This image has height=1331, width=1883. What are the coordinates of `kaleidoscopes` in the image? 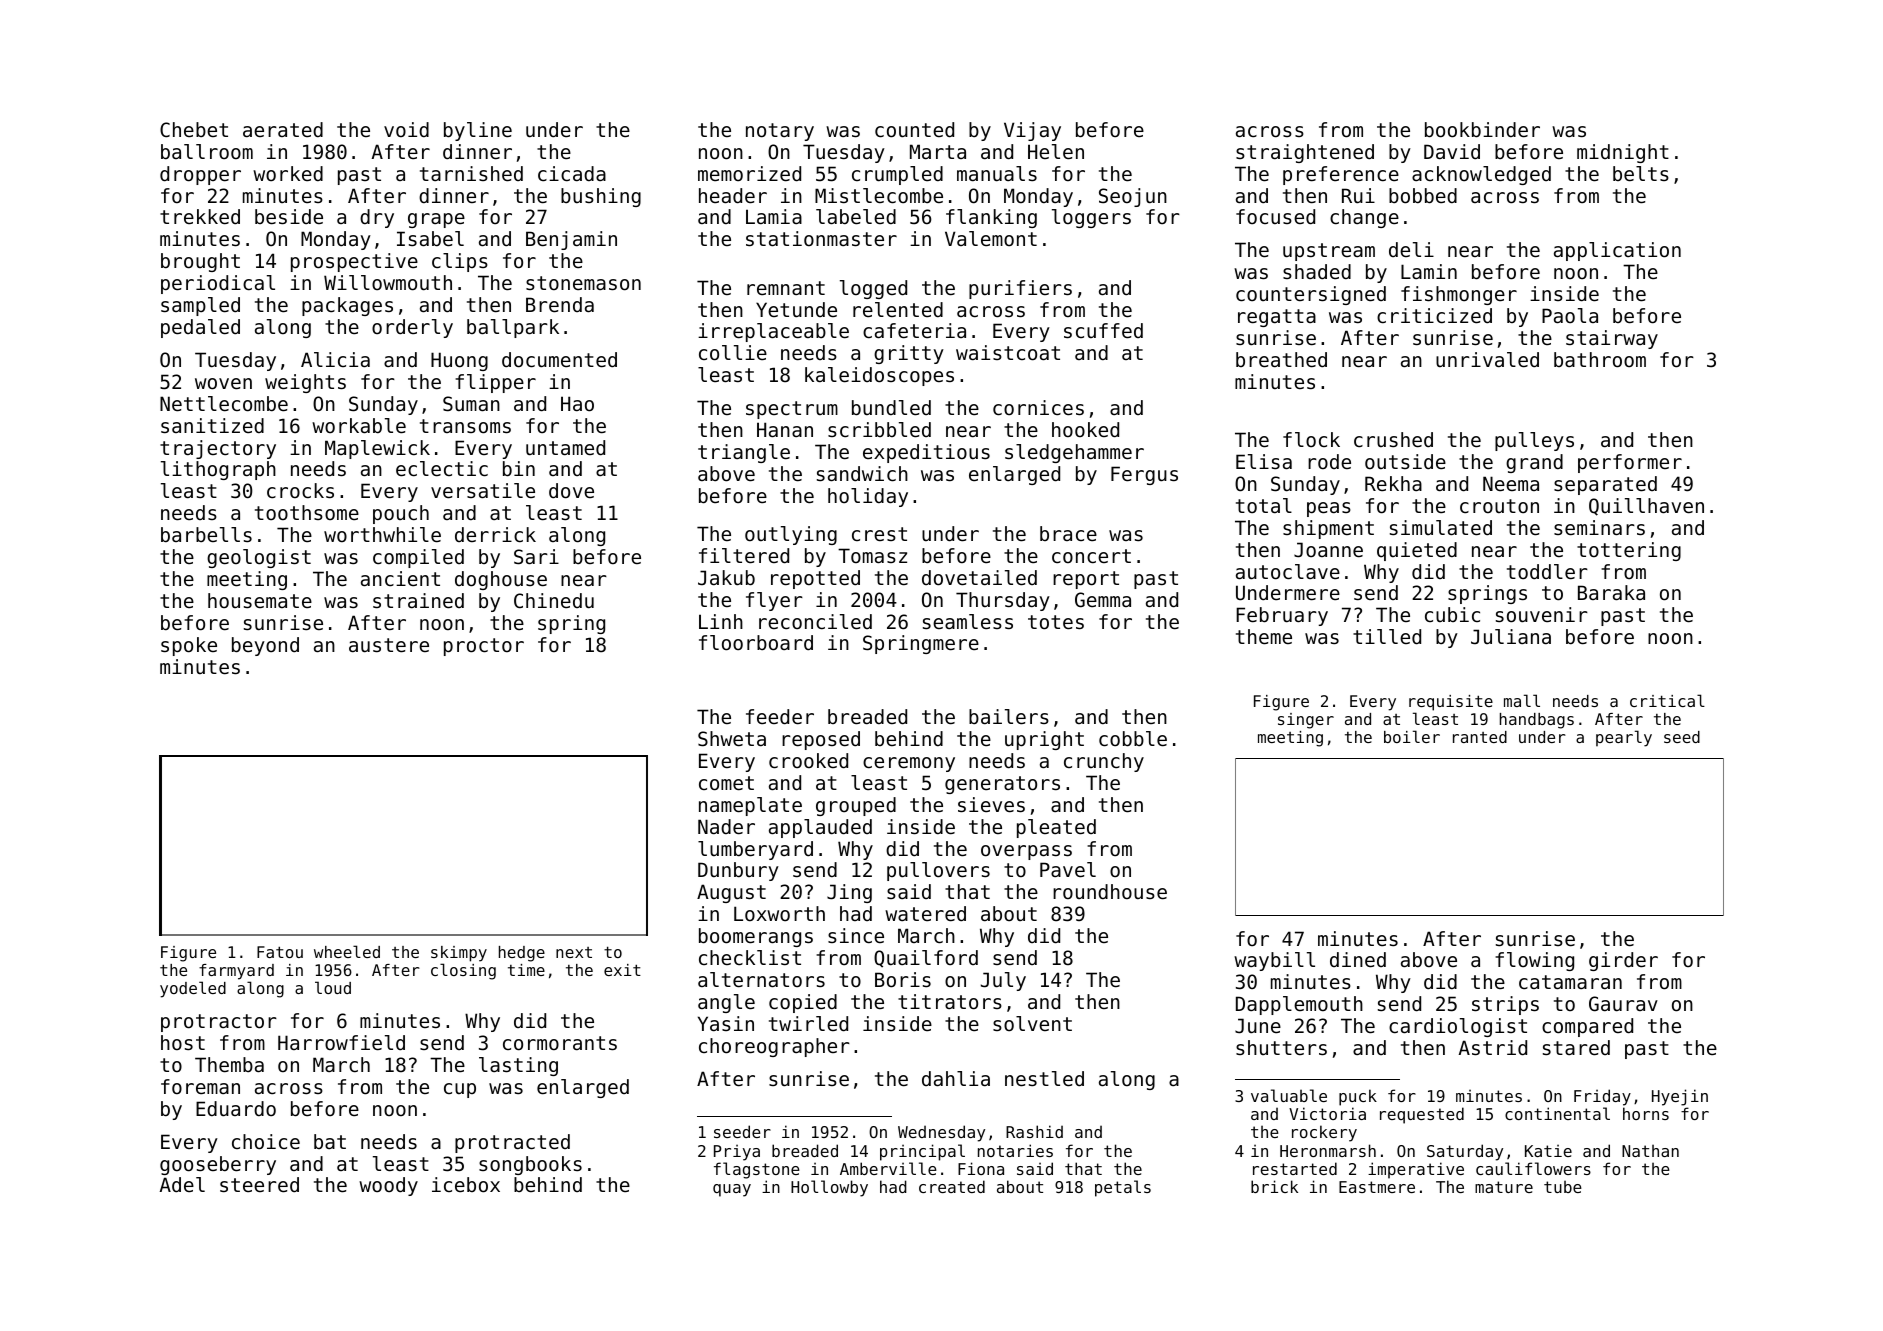 It's located at (879, 376).
